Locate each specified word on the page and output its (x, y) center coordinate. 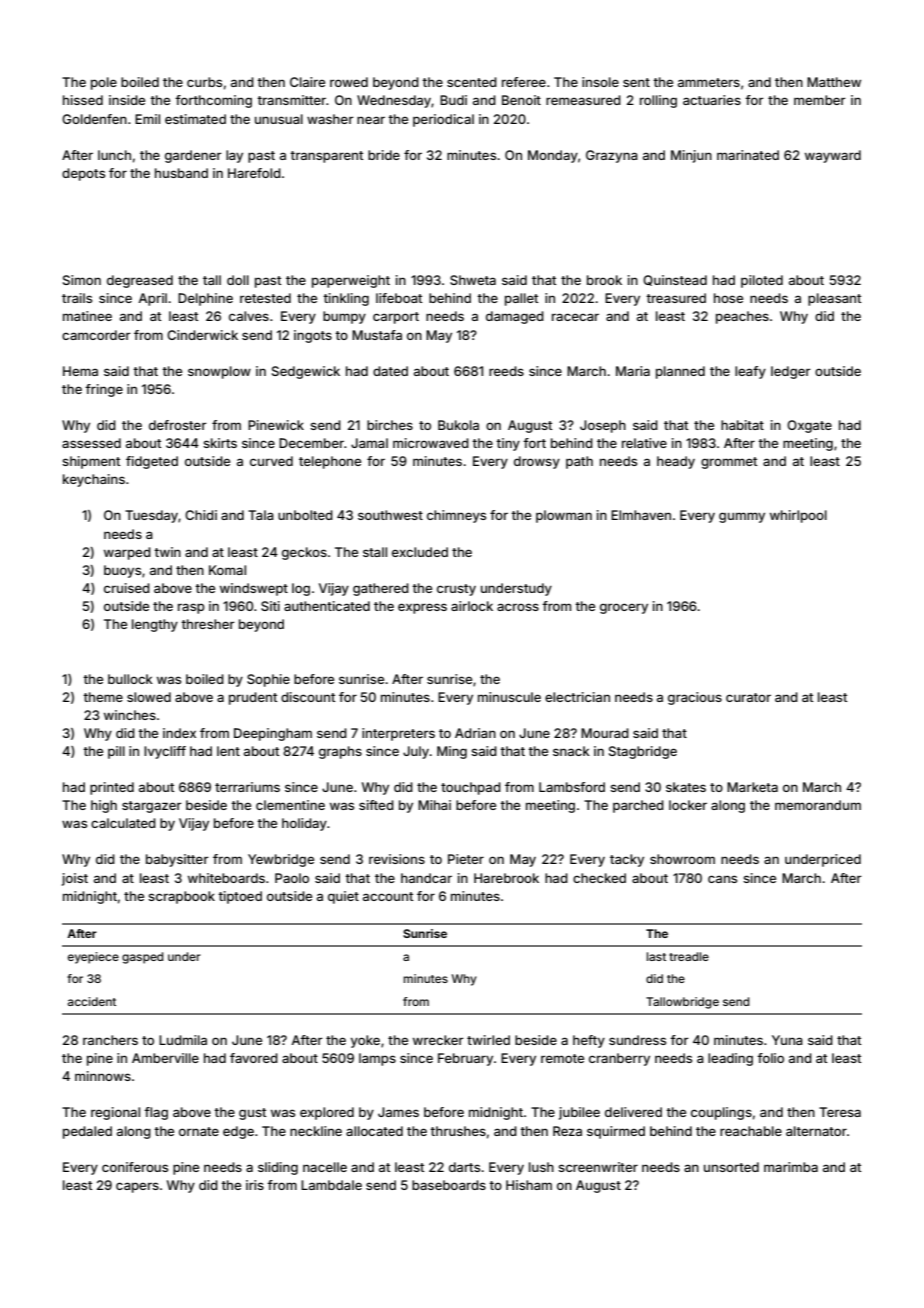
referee (524, 82)
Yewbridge (281, 860)
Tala (261, 515)
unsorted (731, 1167)
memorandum (818, 805)
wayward (833, 156)
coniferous (135, 1167)
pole (104, 83)
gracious (695, 698)
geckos (304, 553)
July (416, 752)
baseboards (449, 1185)
